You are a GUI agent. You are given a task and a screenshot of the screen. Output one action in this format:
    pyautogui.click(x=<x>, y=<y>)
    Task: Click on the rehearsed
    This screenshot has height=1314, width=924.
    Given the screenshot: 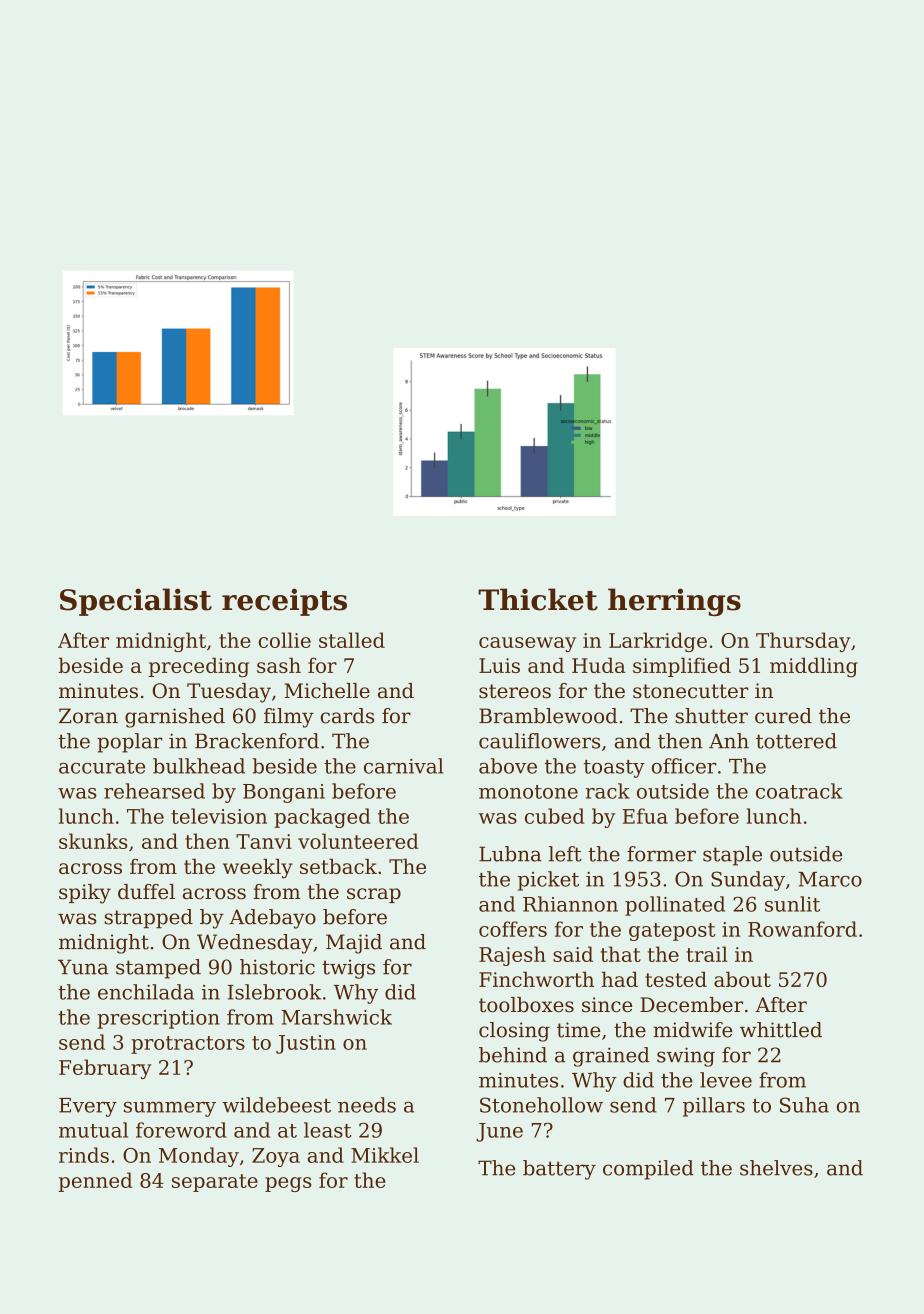 What is the action you would take?
    pyautogui.click(x=154, y=791)
